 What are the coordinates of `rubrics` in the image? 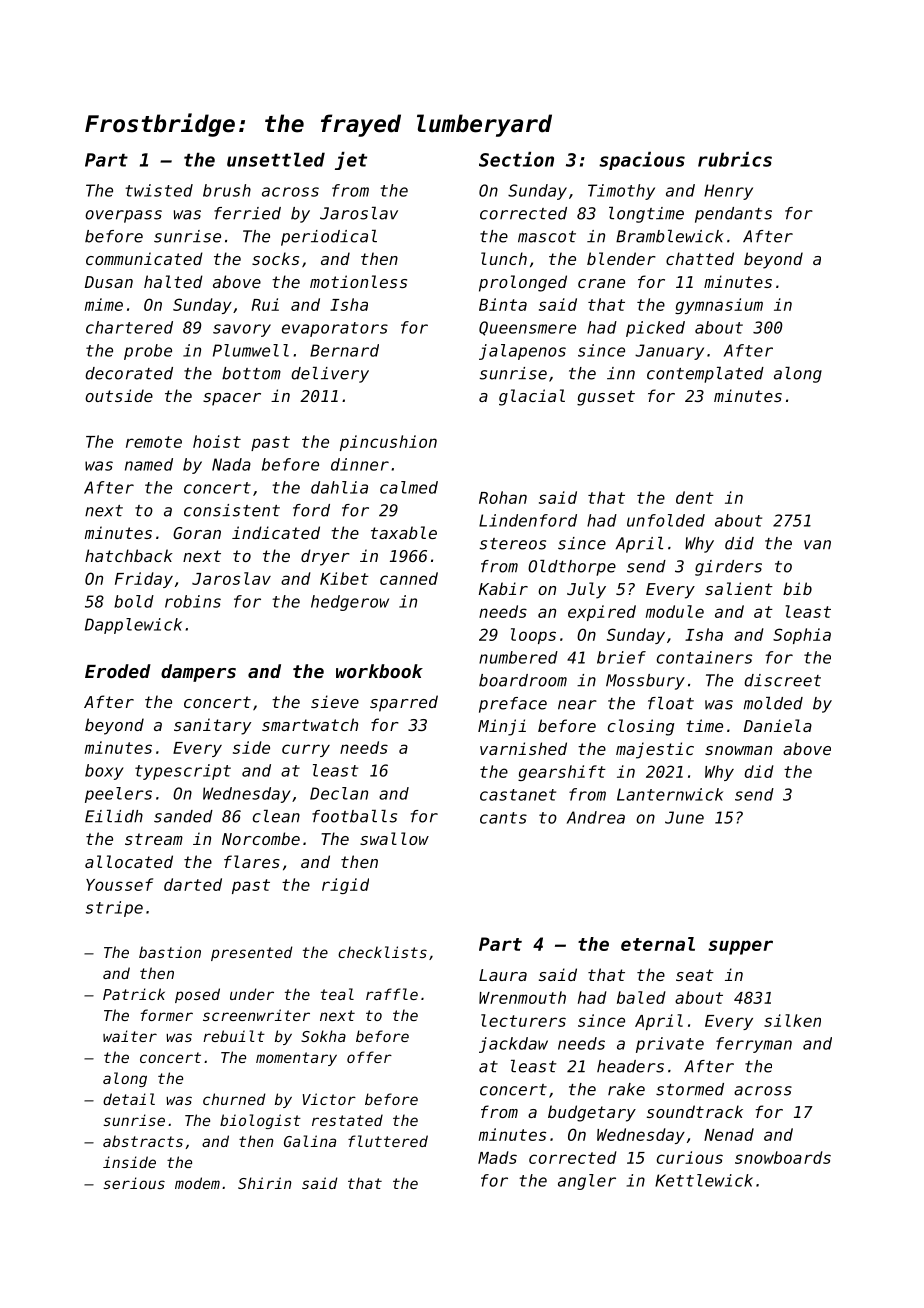 It's located at (735, 159).
